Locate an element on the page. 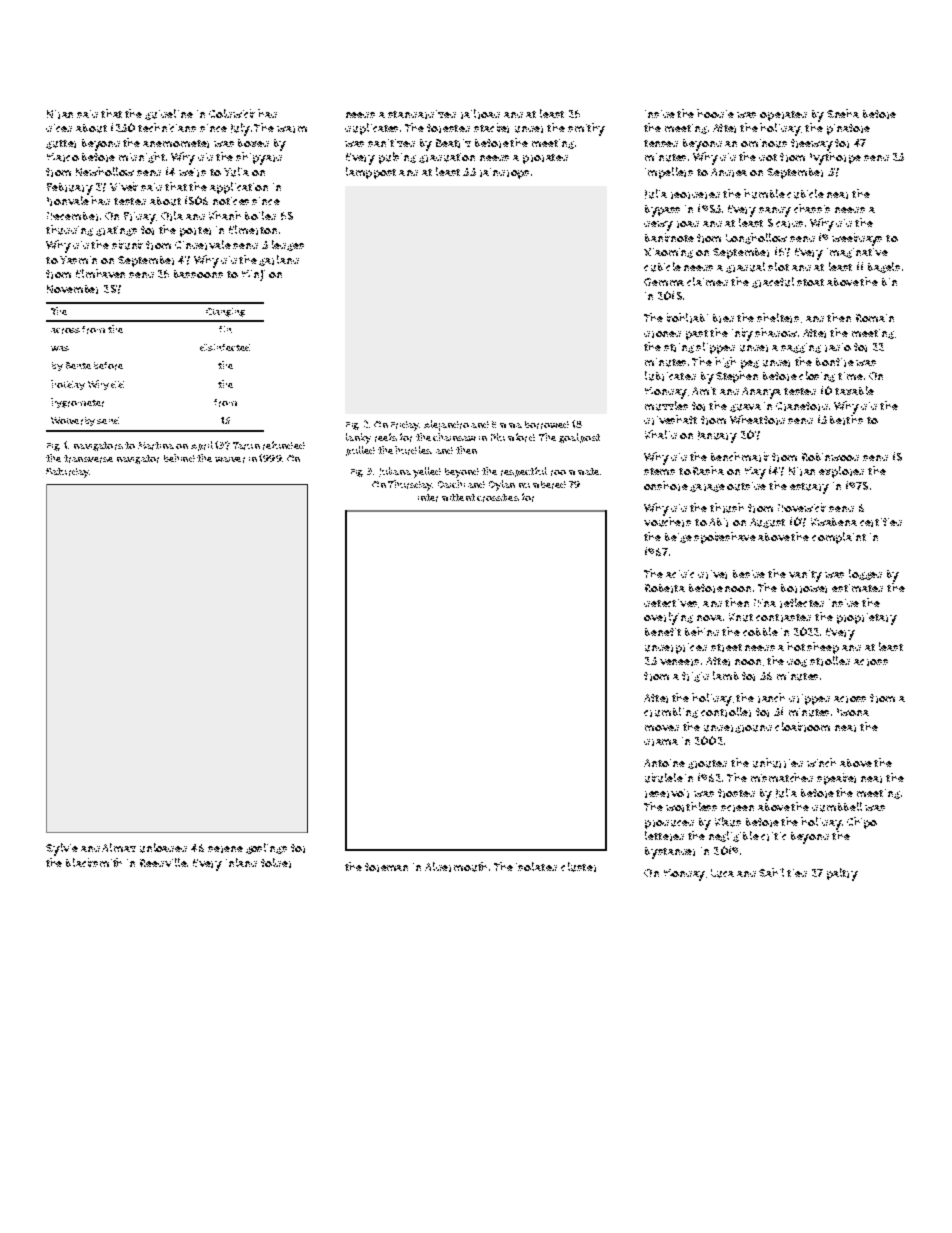  disinfected is located at coordinates (225, 347).
